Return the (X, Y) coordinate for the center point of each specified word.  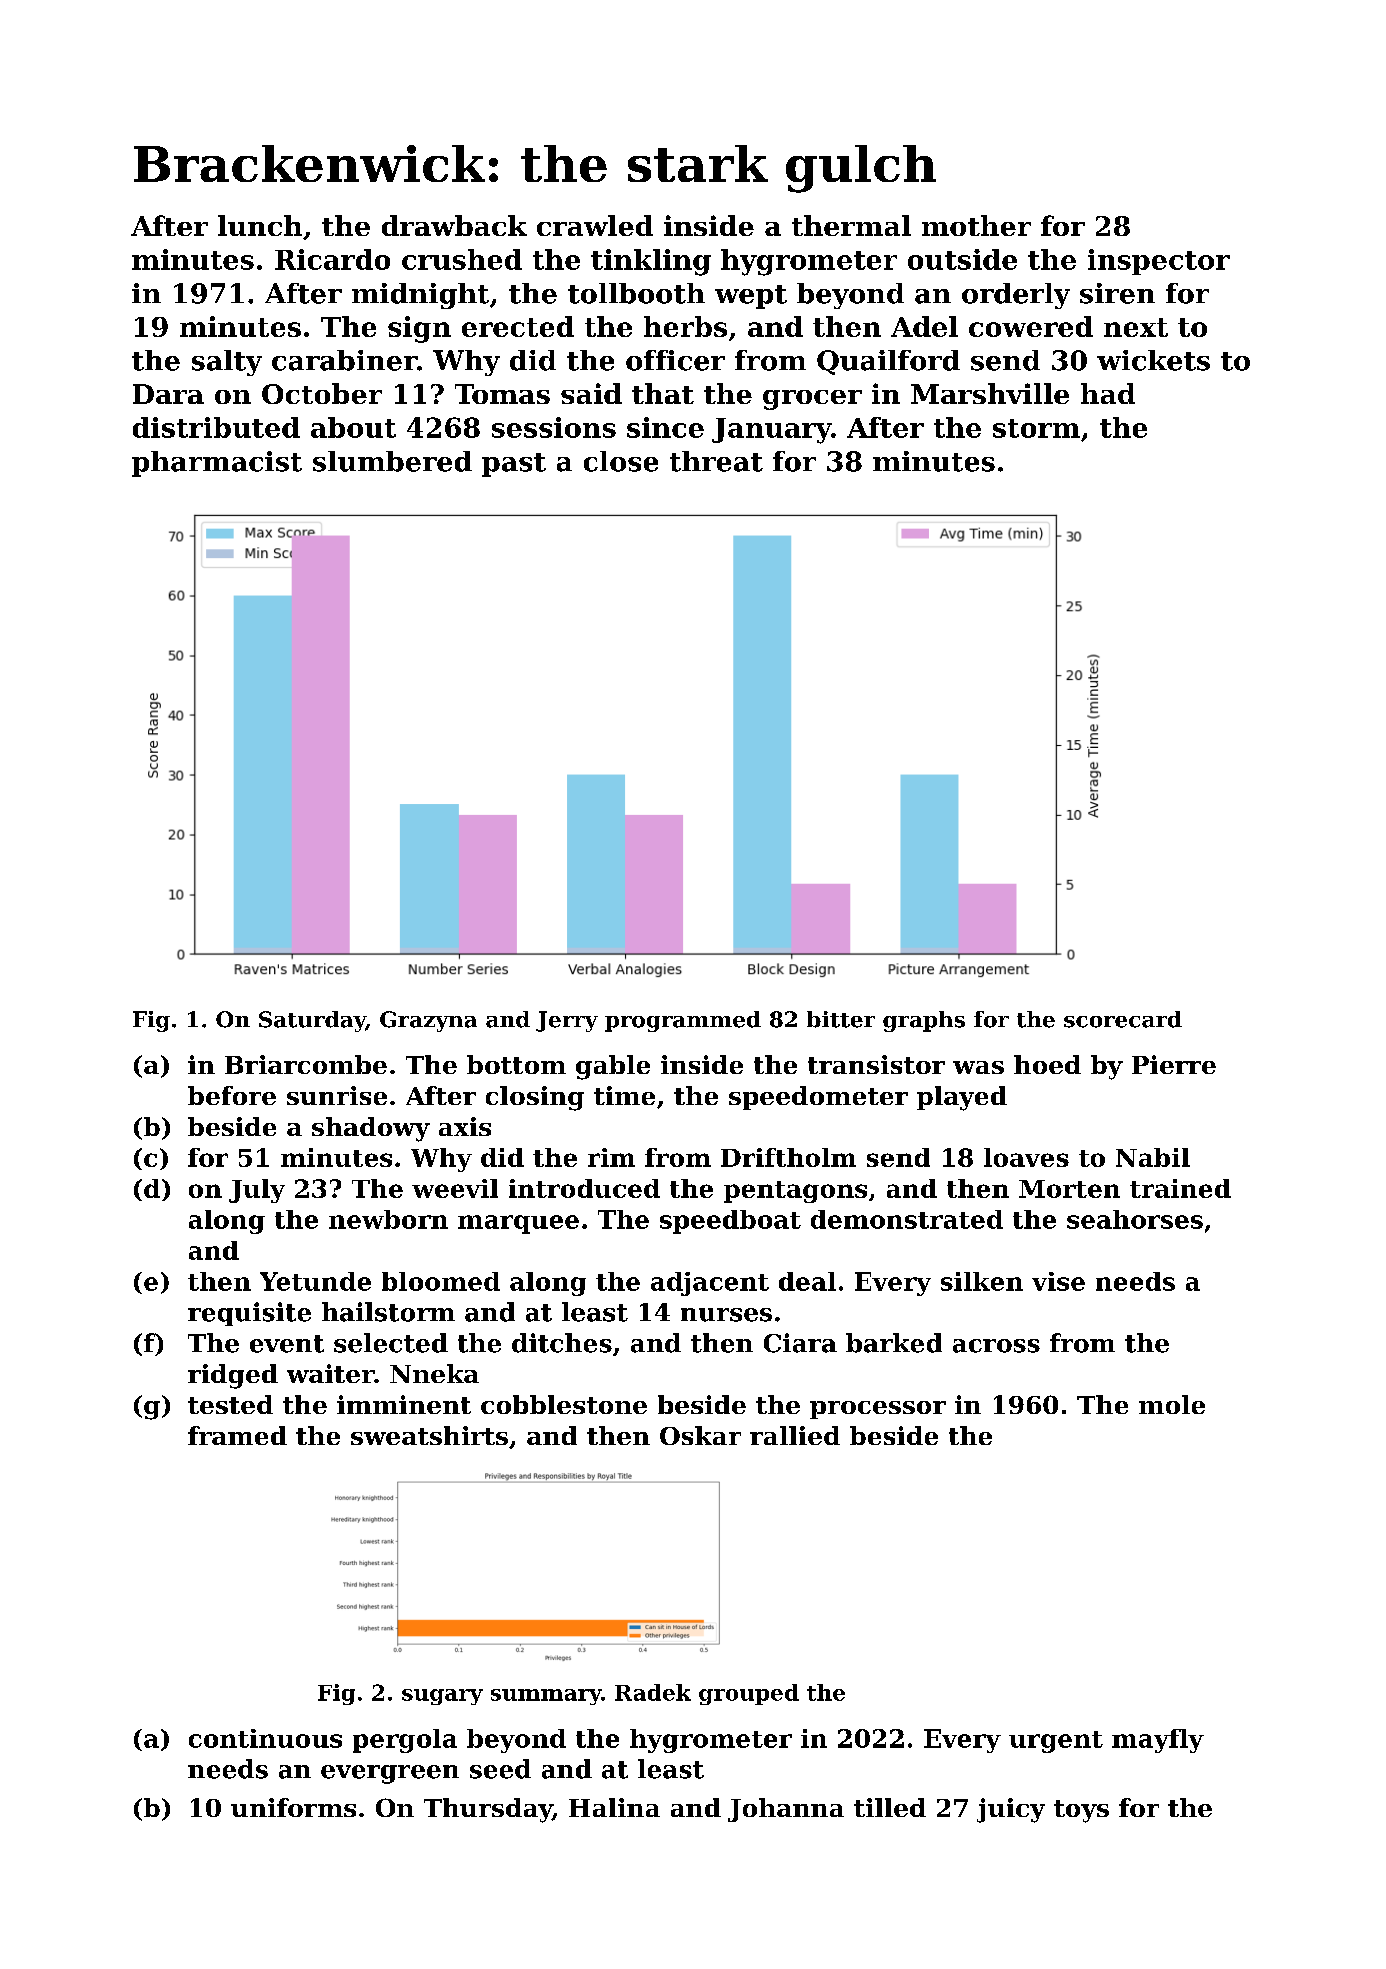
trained (1180, 1188)
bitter (841, 1019)
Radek (653, 1692)
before (232, 1095)
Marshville (990, 393)
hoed (1047, 1064)
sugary (442, 1697)
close (621, 461)
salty (227, 363)
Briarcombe (306, 1064)
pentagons (795, 1192)
